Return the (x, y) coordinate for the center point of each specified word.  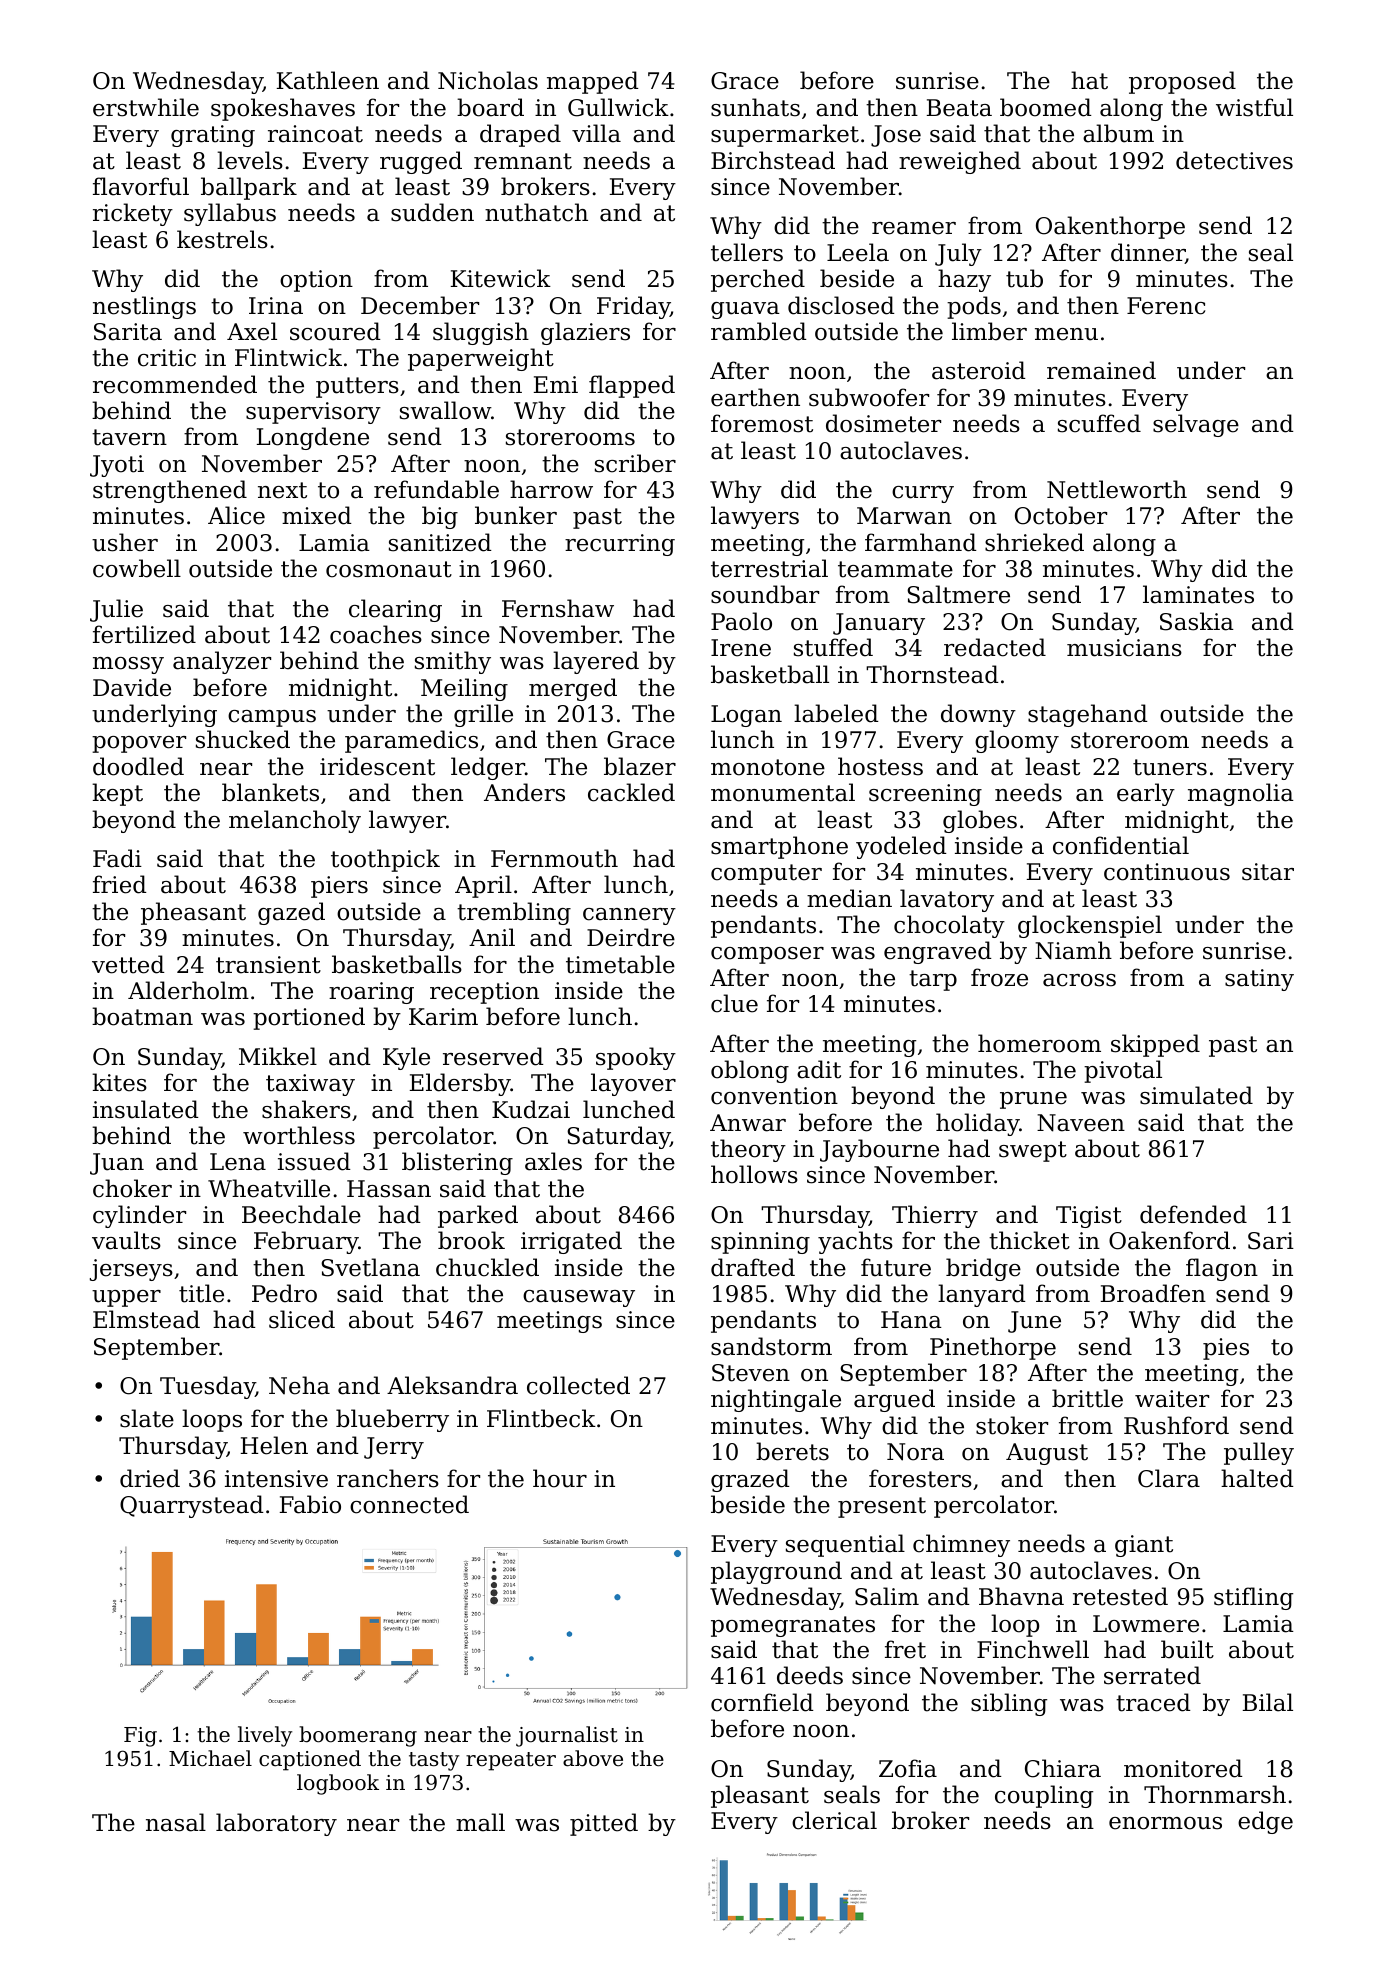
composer (767, 955)
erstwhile (146, 107)
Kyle (406, 1058)
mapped (593, 82)
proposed (1182, 82)
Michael (210, 1758)
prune (1033, 1100)
